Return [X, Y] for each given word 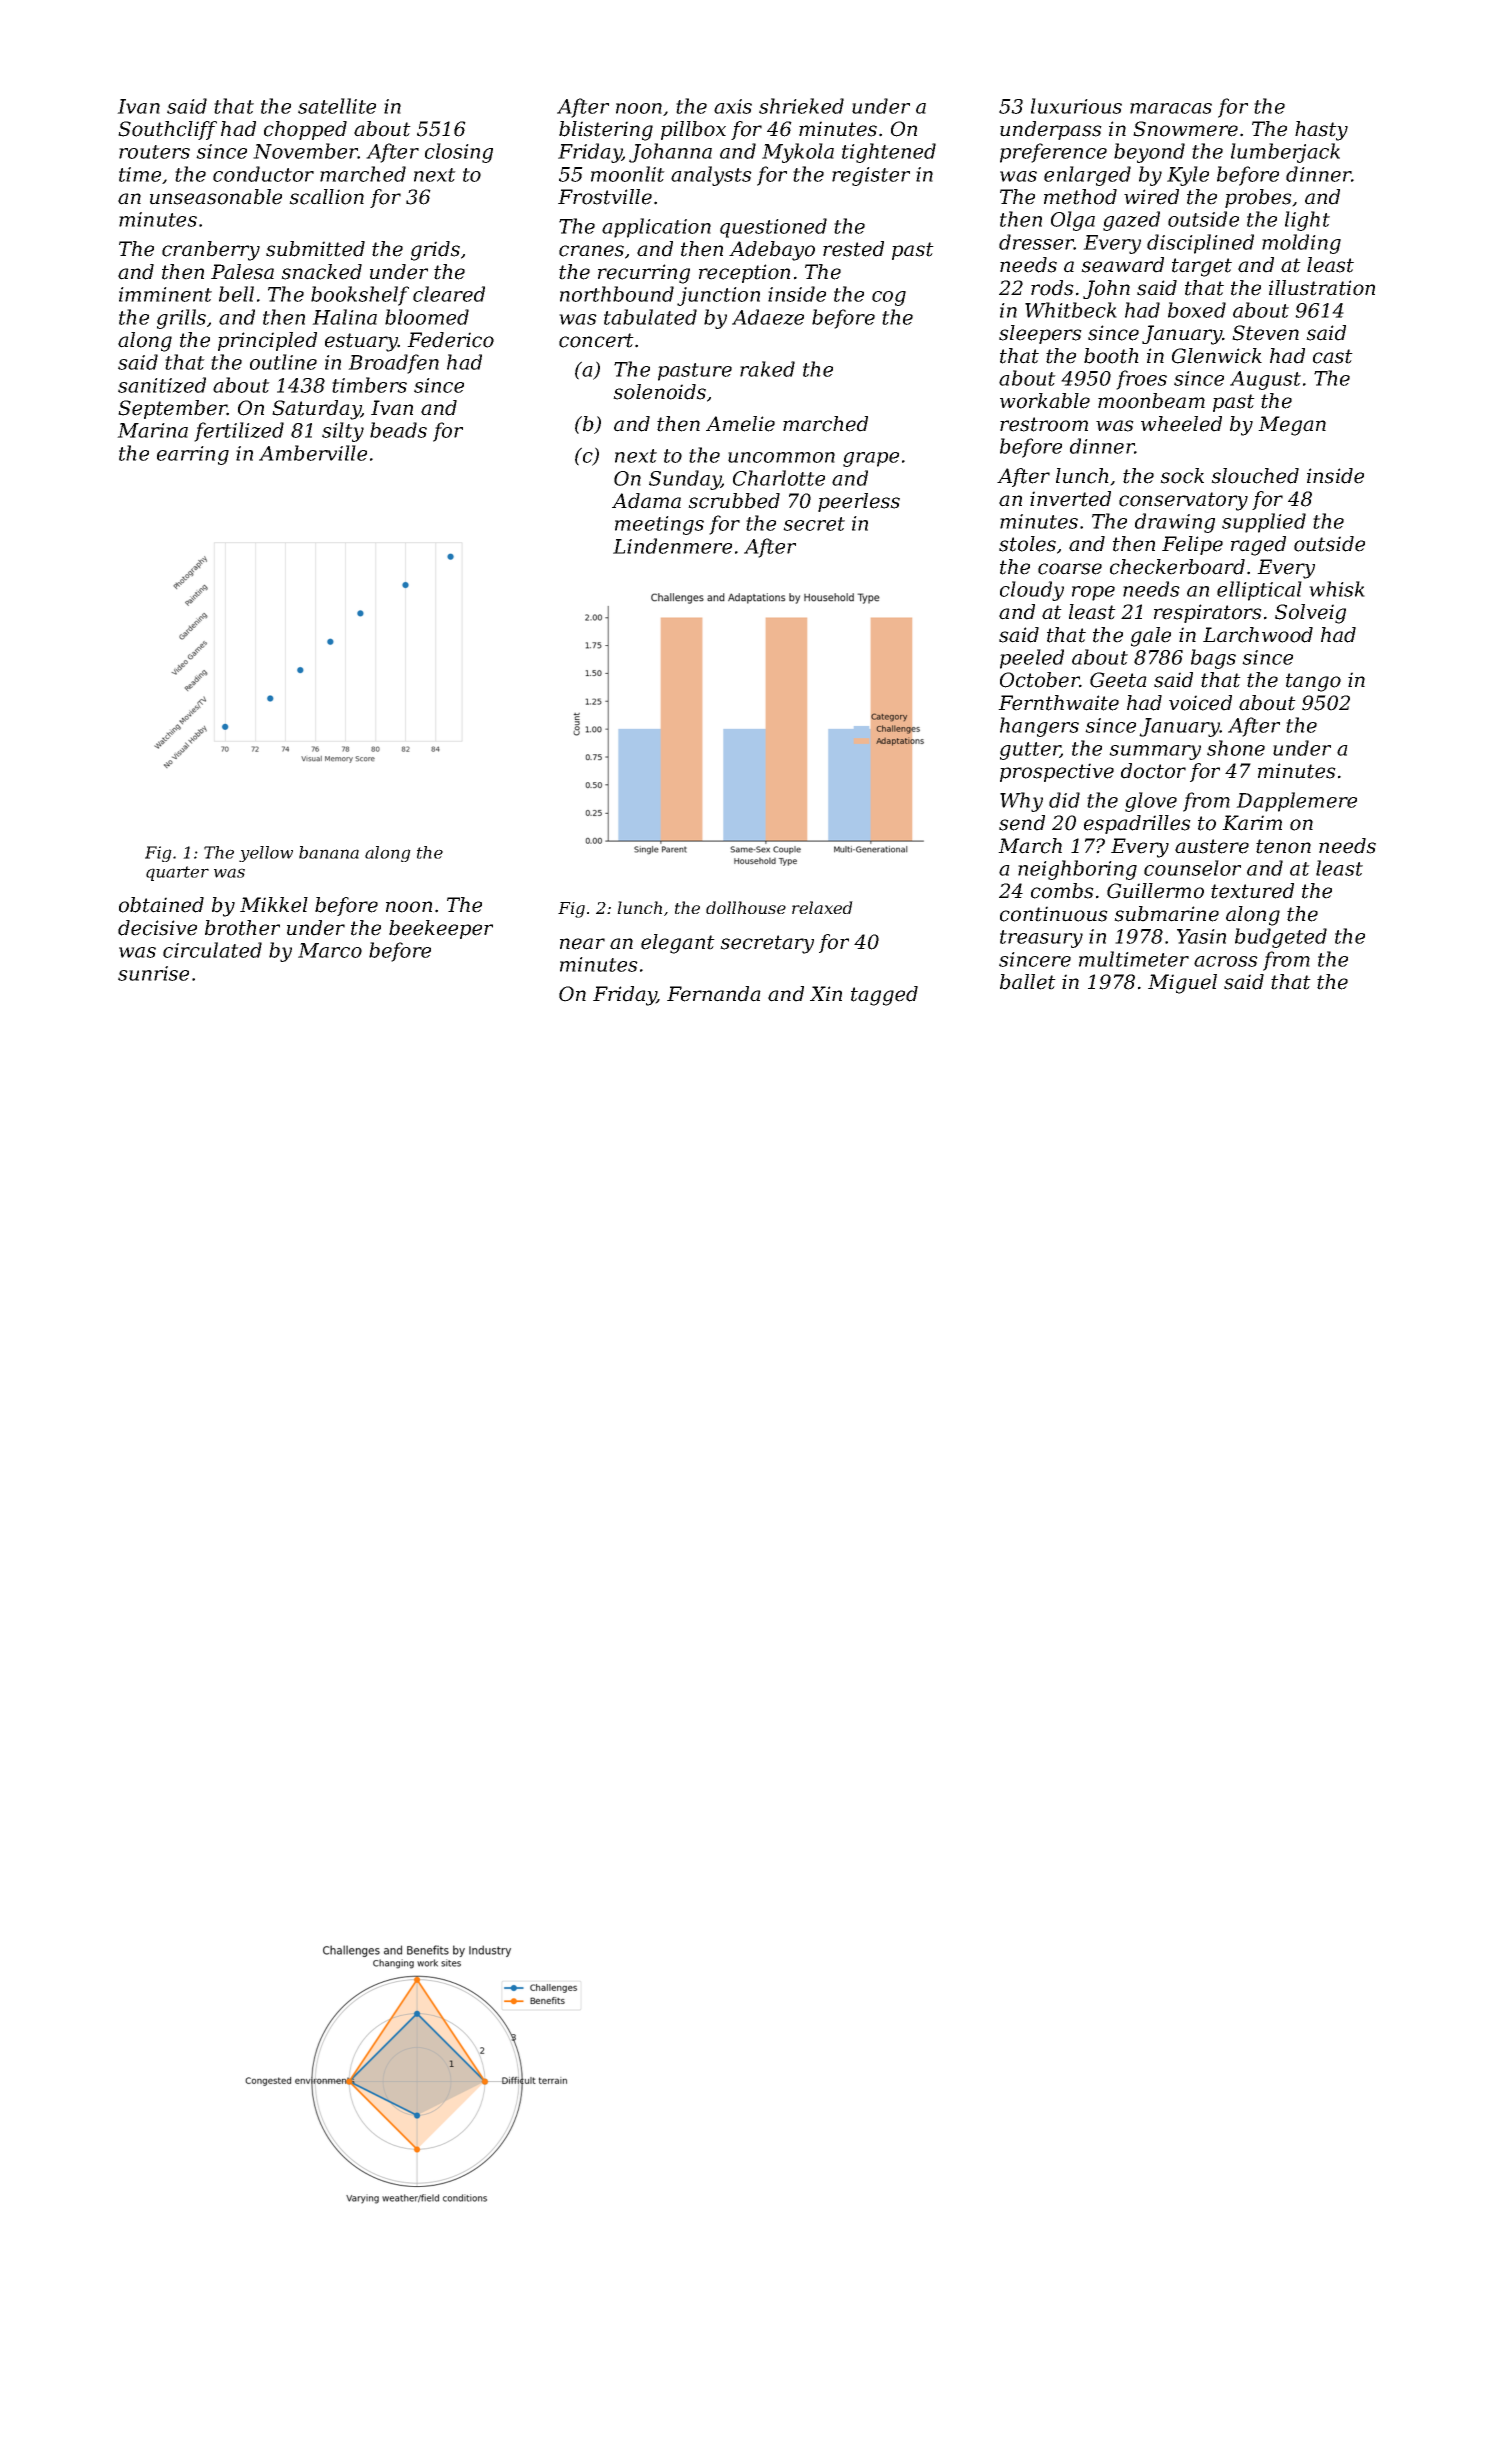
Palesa [242, 272]
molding [1301, 244]
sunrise [153, 973]
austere [1212, 846]
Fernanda [714, 994]
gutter [1030, 751]
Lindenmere [672, 546]
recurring [644, 274]
